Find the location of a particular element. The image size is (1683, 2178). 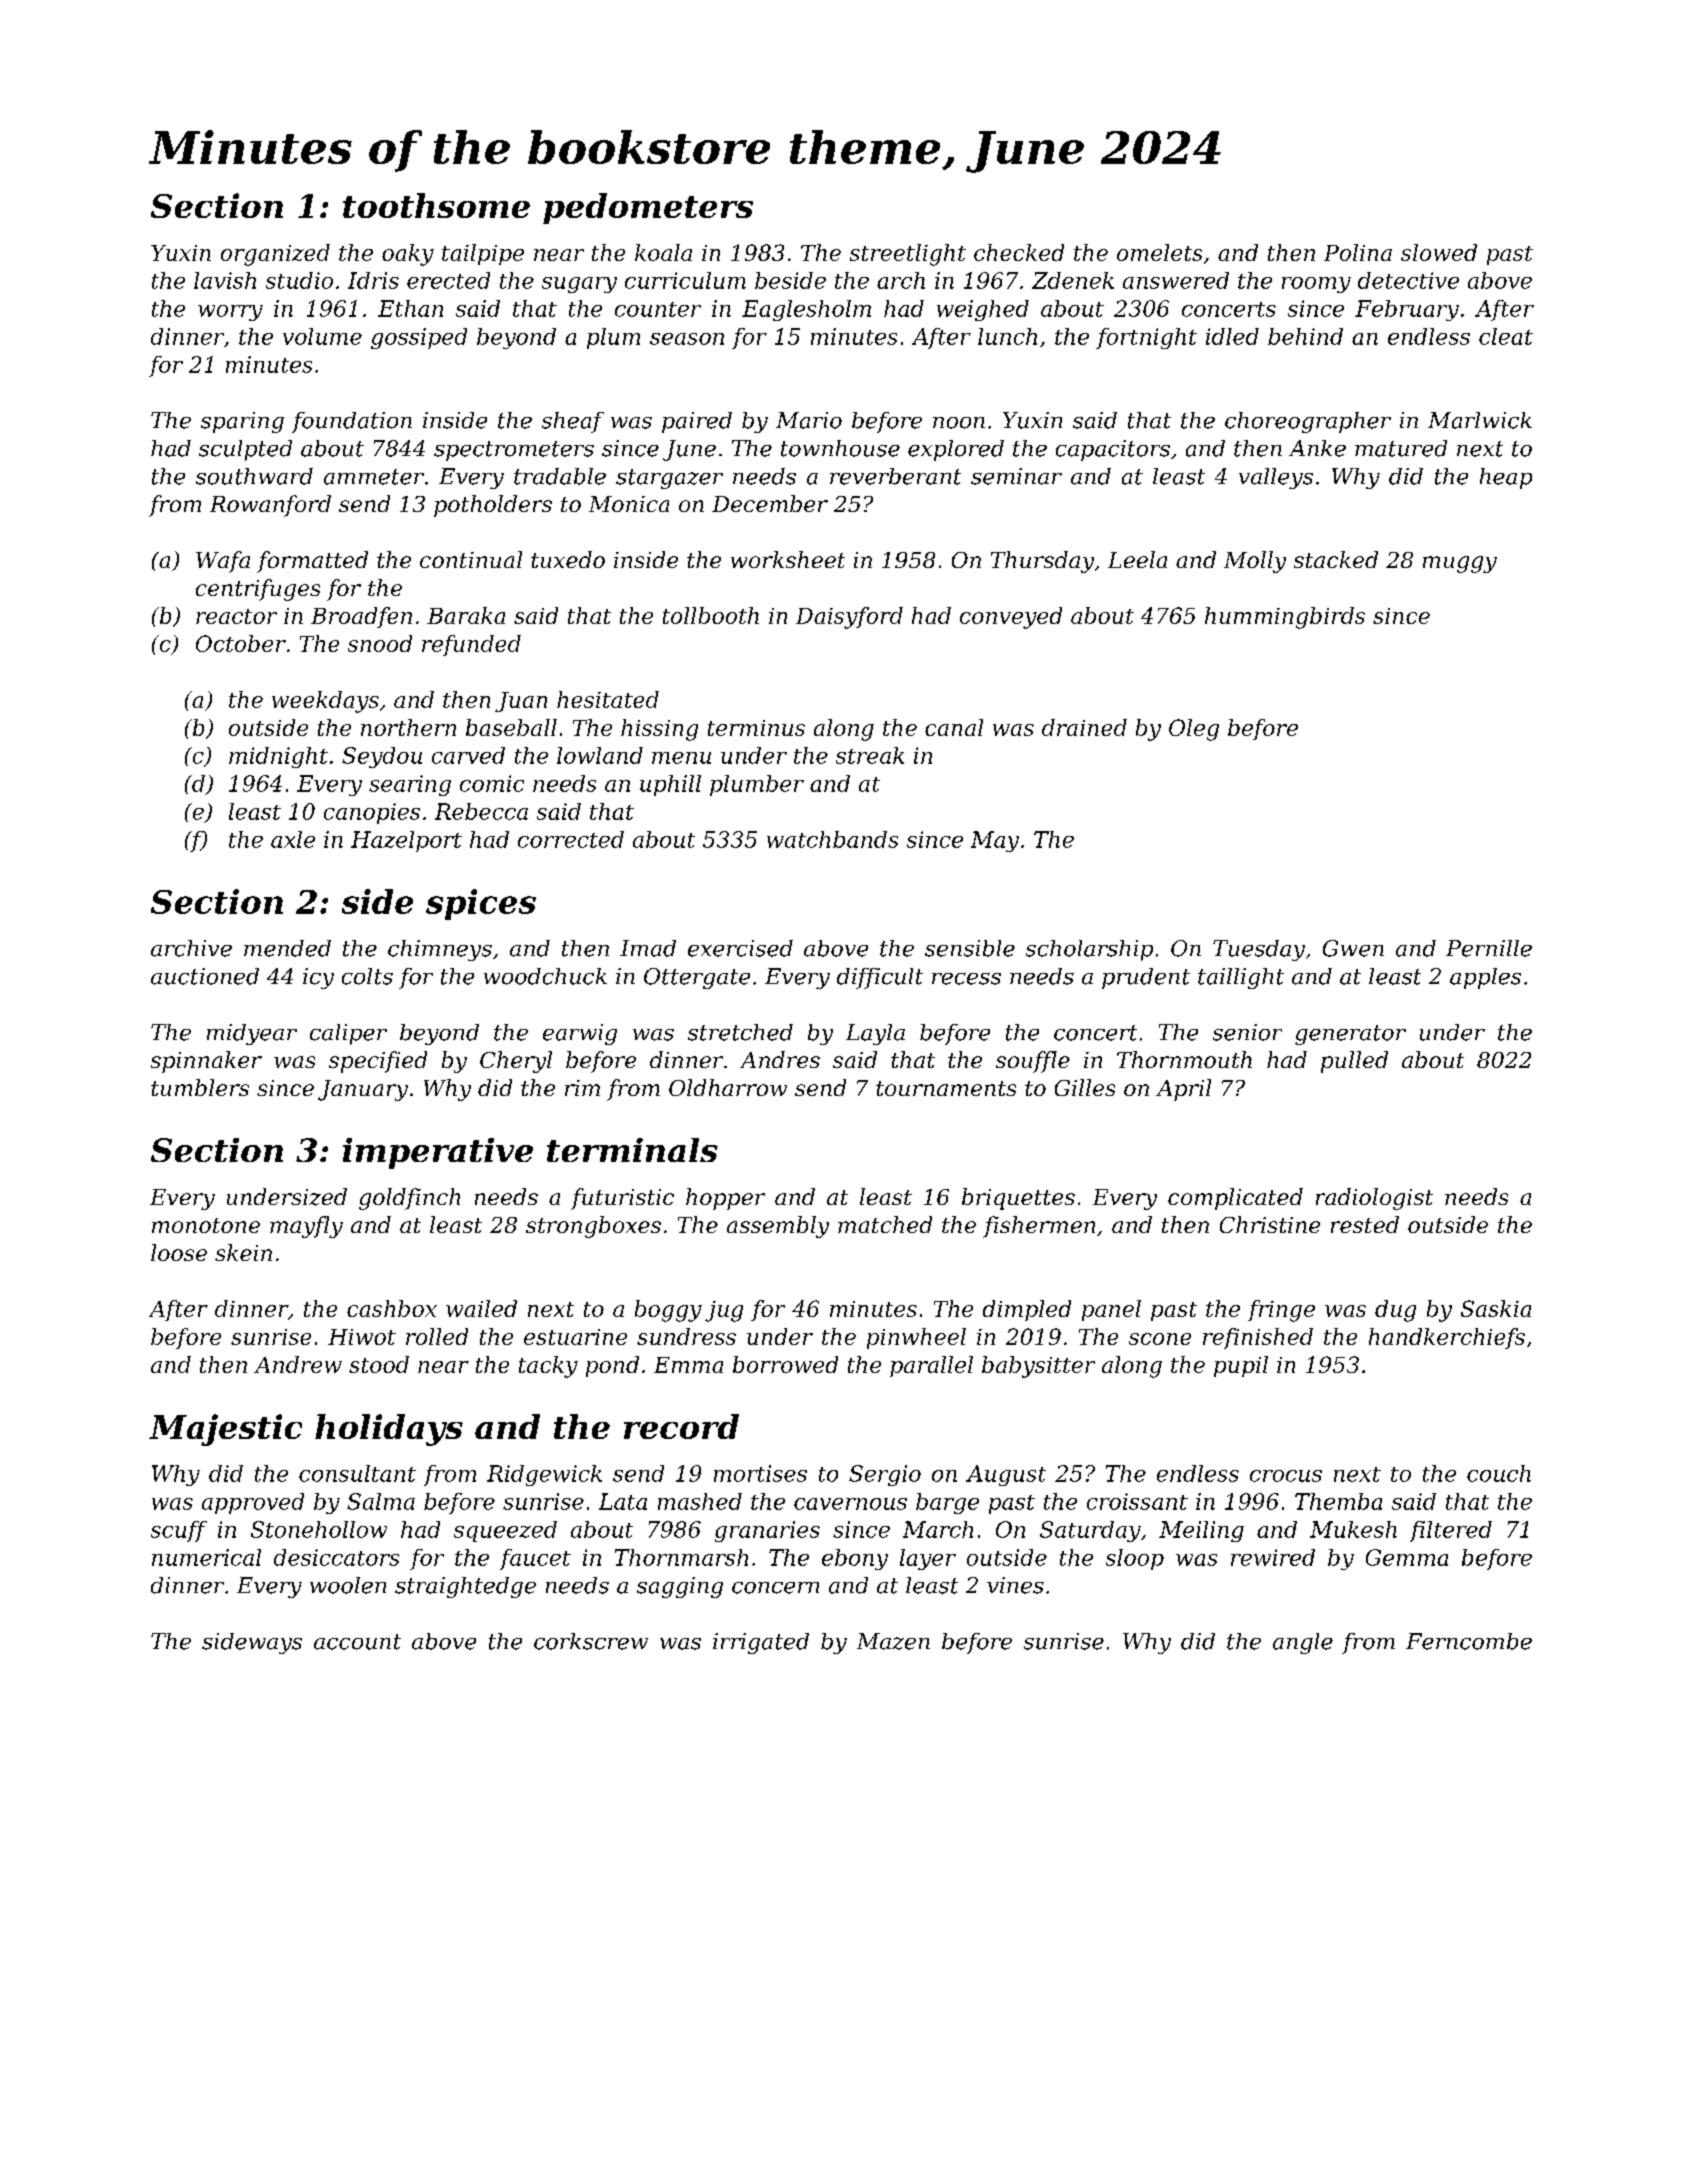

paired is located at coordinates (697, 422).
